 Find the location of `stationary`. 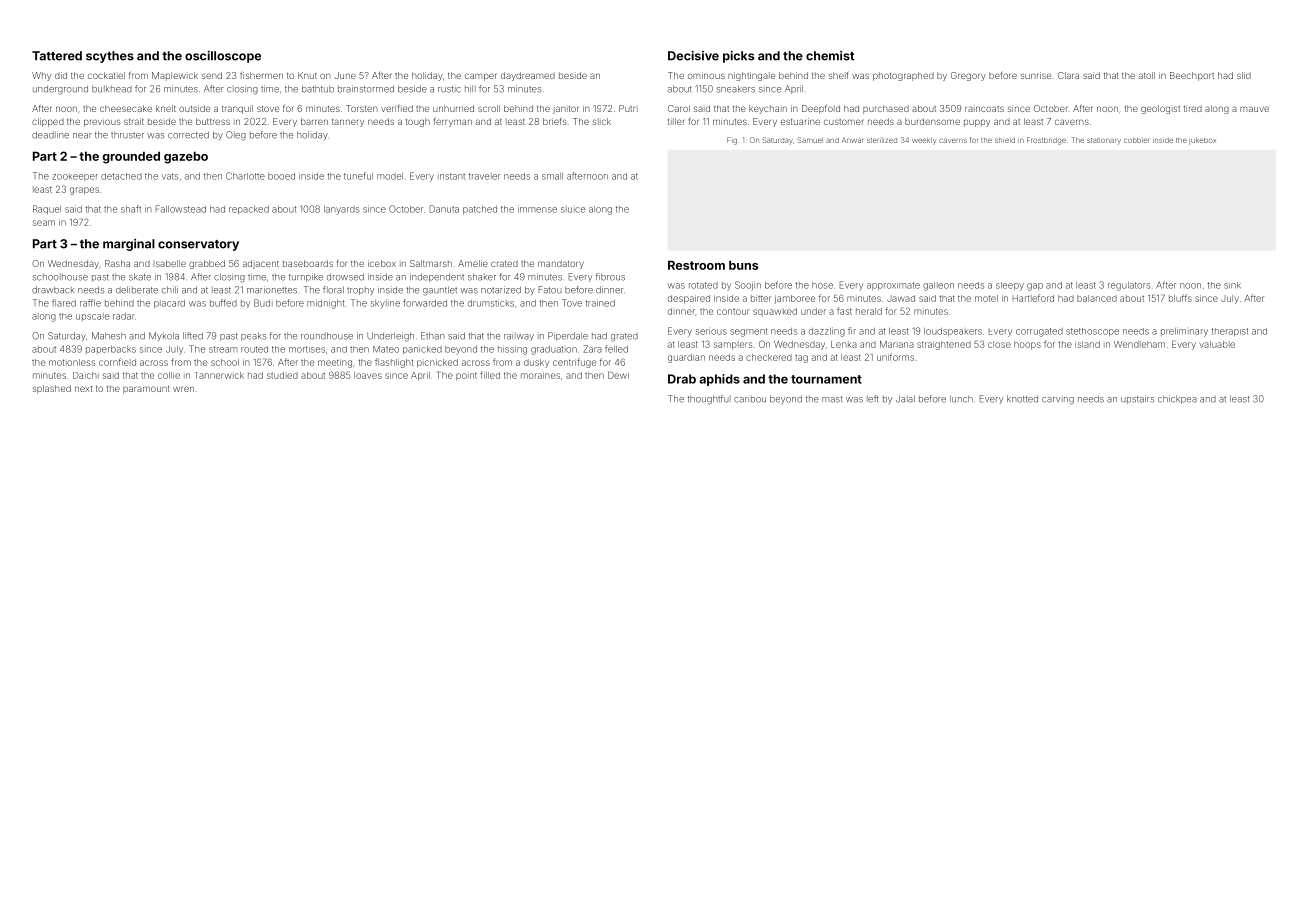

stationary is located at coordinates (1104, 141).
